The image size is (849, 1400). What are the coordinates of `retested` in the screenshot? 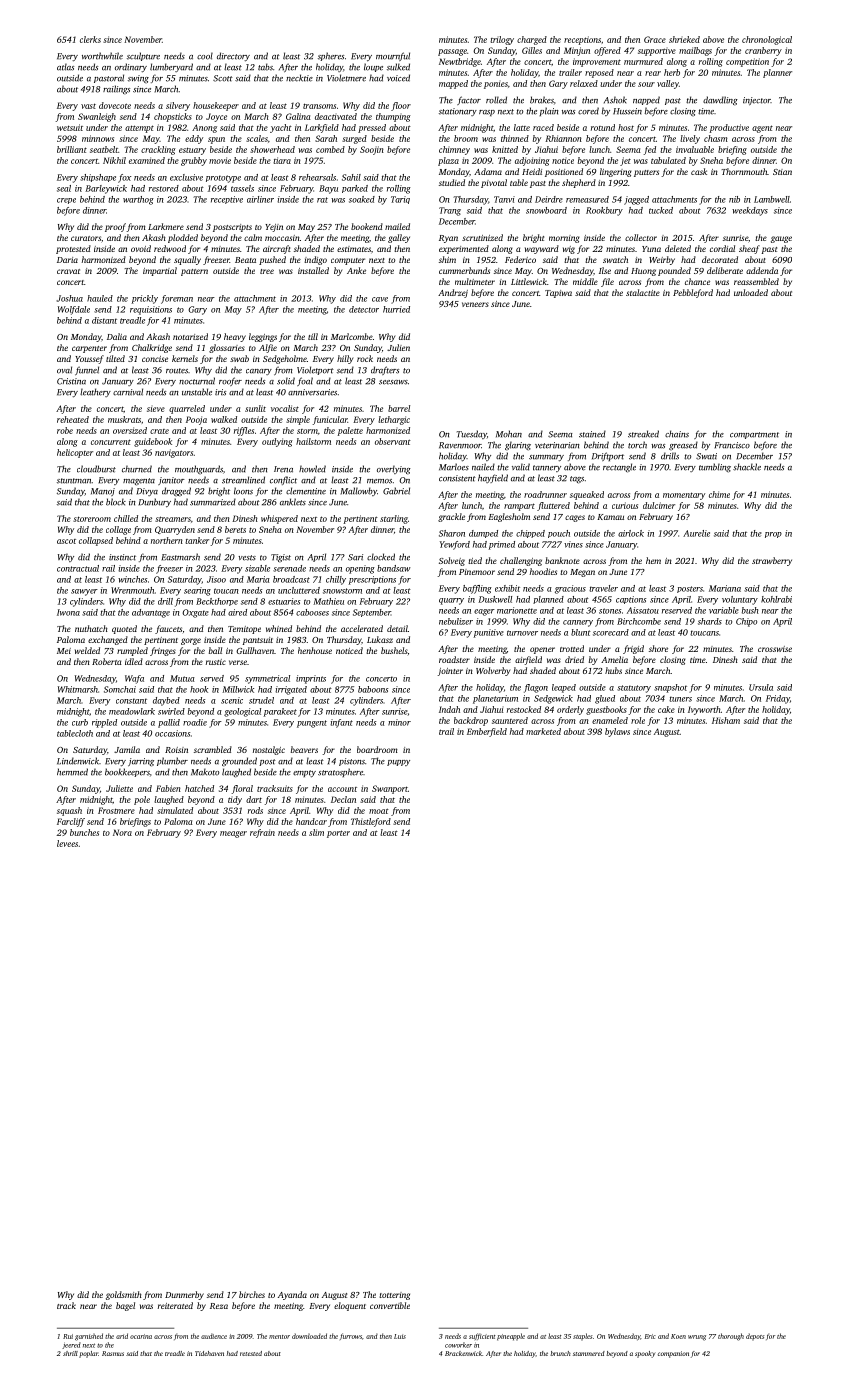 It's located at (251, 1353).
